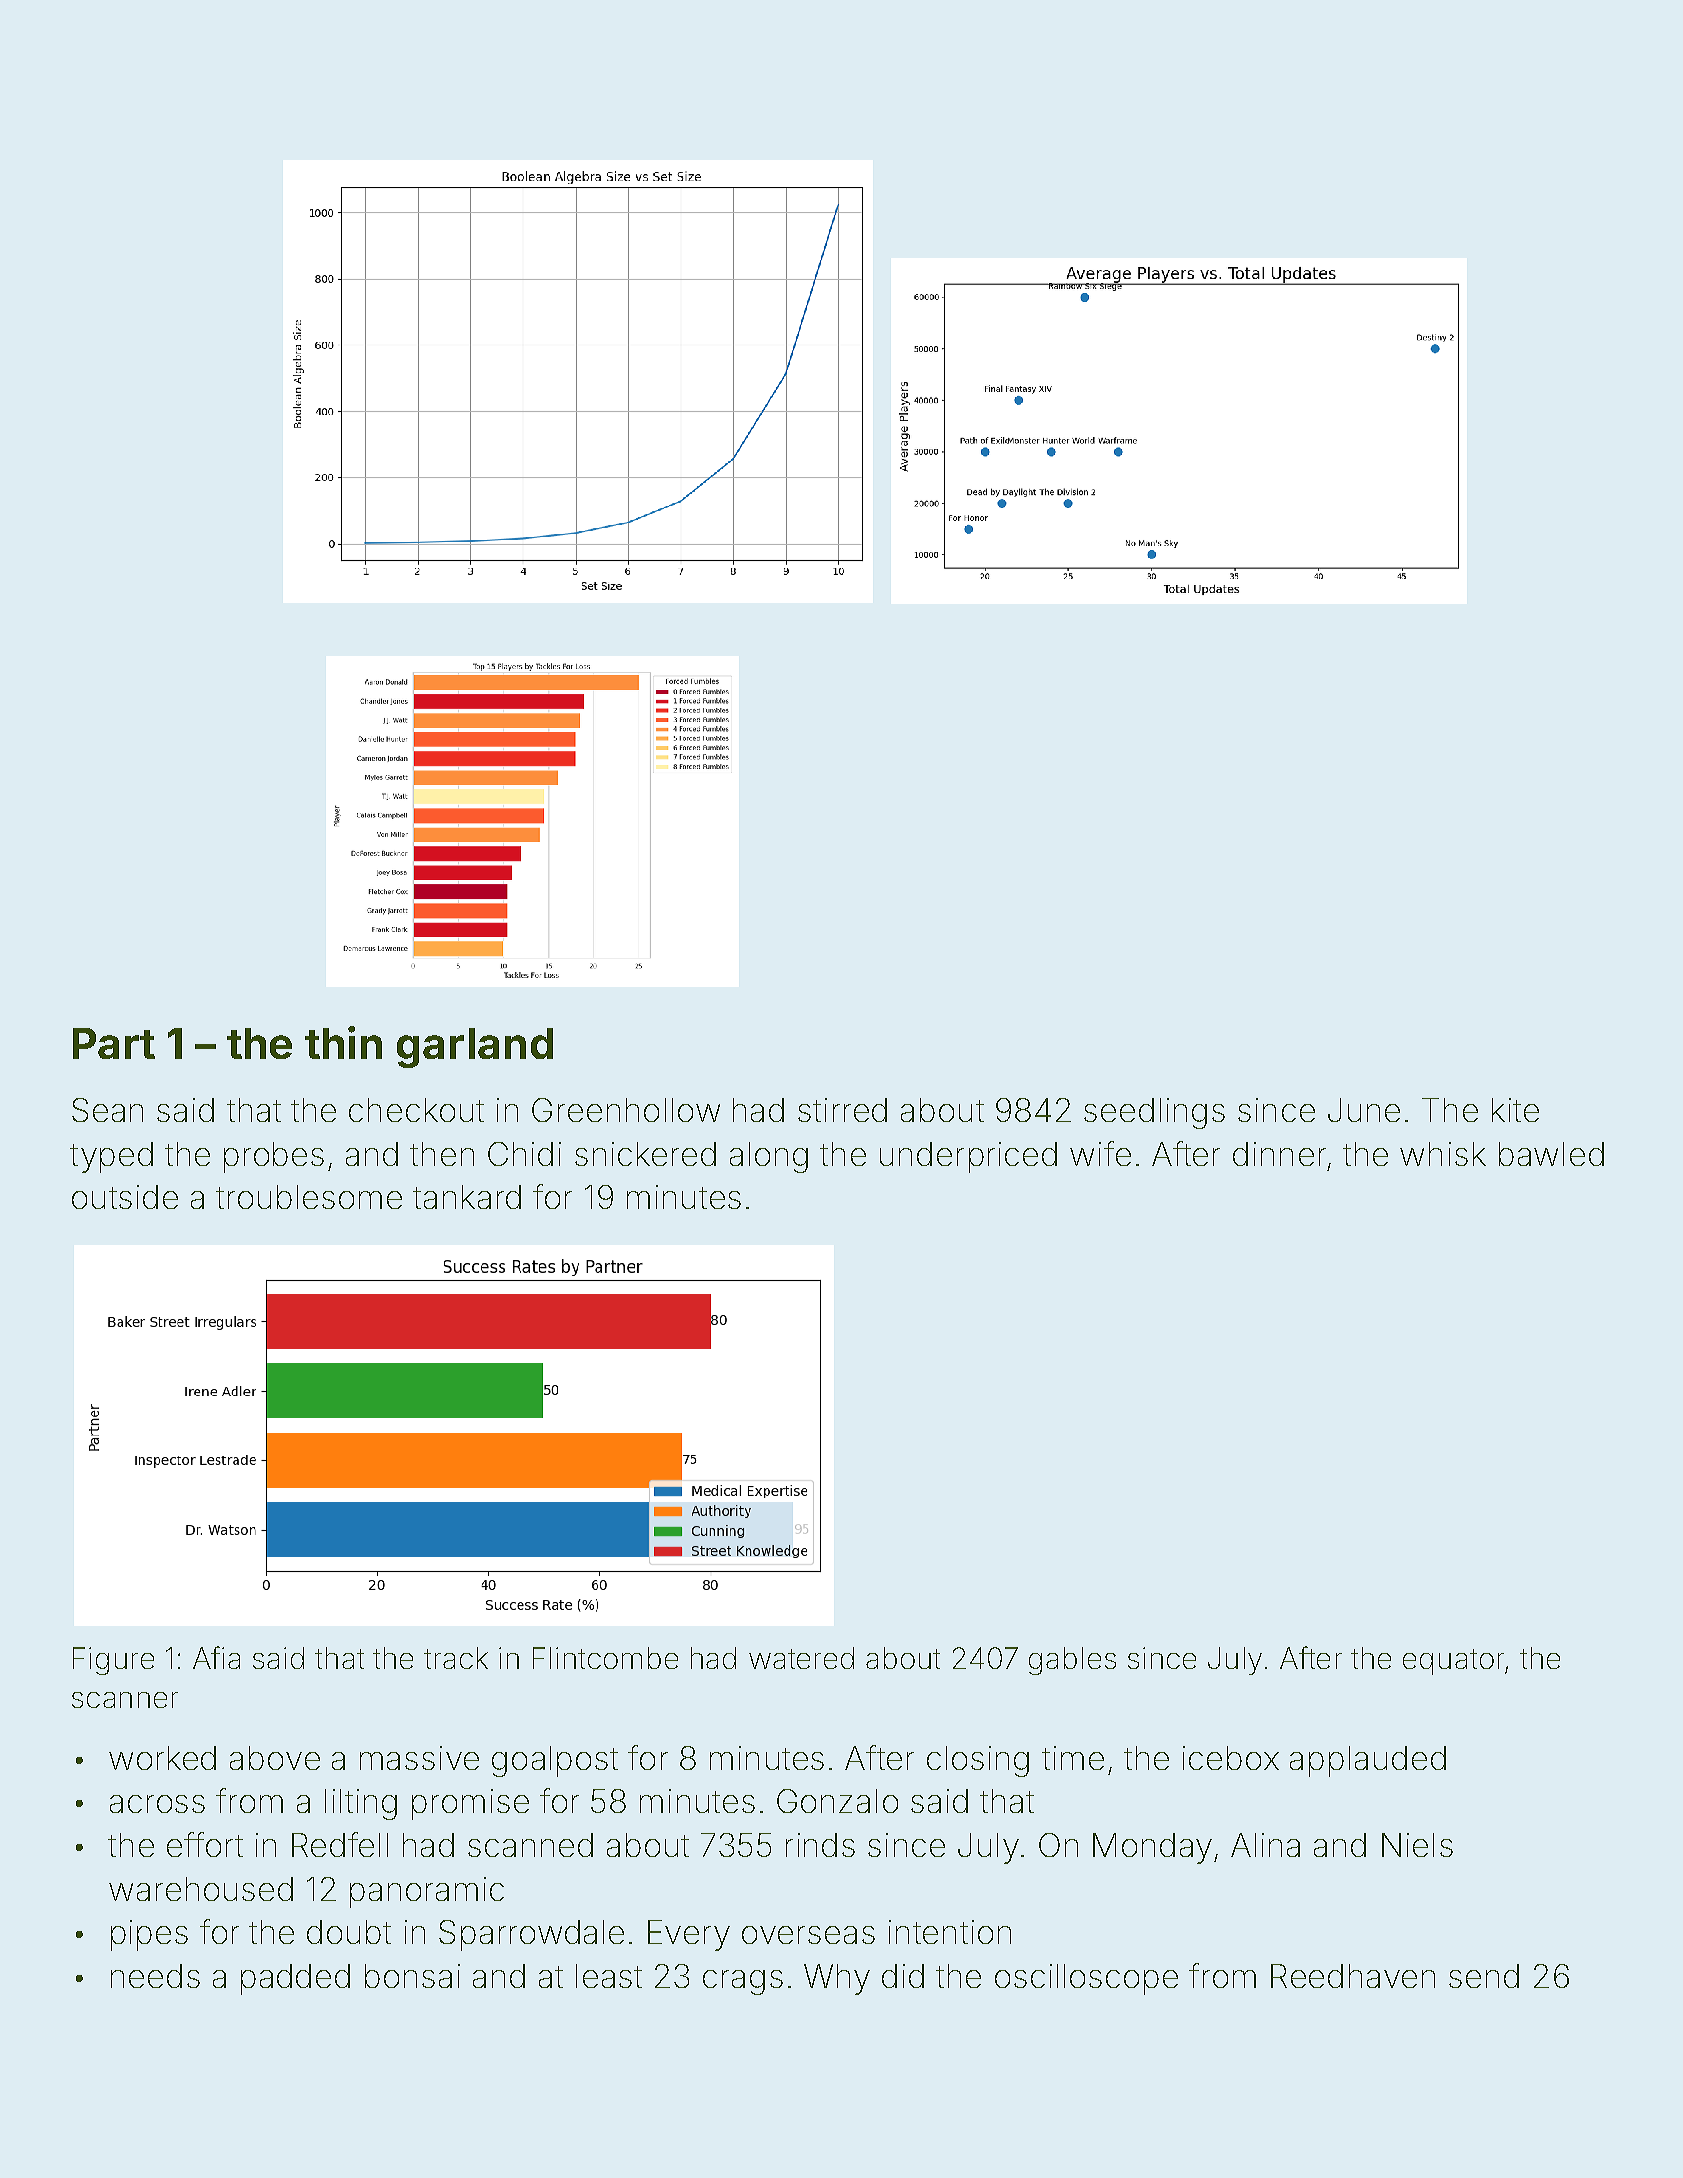 Image resolution: width=1683 pixels, height=2178 pixels. I want to click on icebox, so click(1231, 1758).
